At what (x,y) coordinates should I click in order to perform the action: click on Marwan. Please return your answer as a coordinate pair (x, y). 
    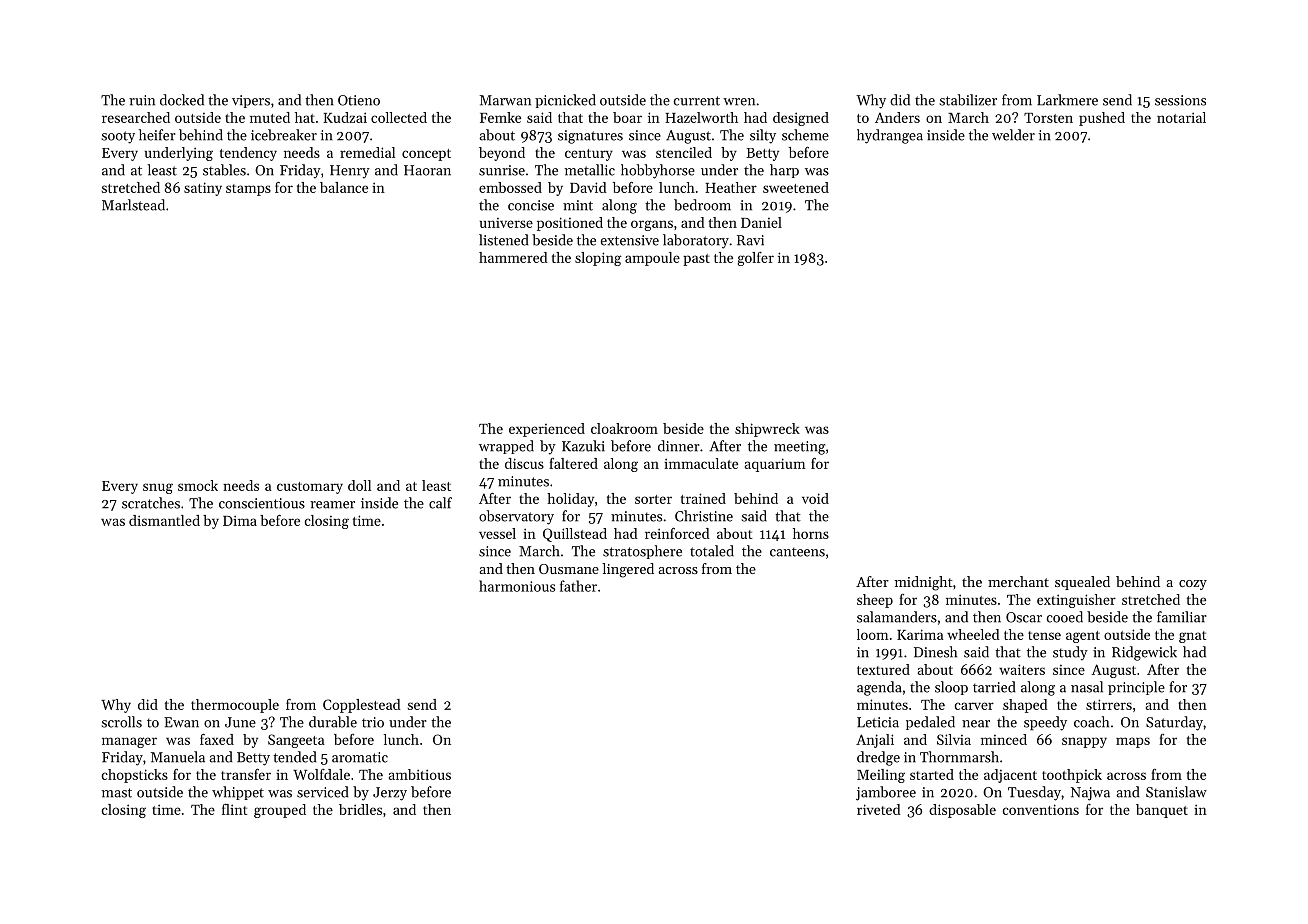
    Looking at the image, I should click on (505, 100).
